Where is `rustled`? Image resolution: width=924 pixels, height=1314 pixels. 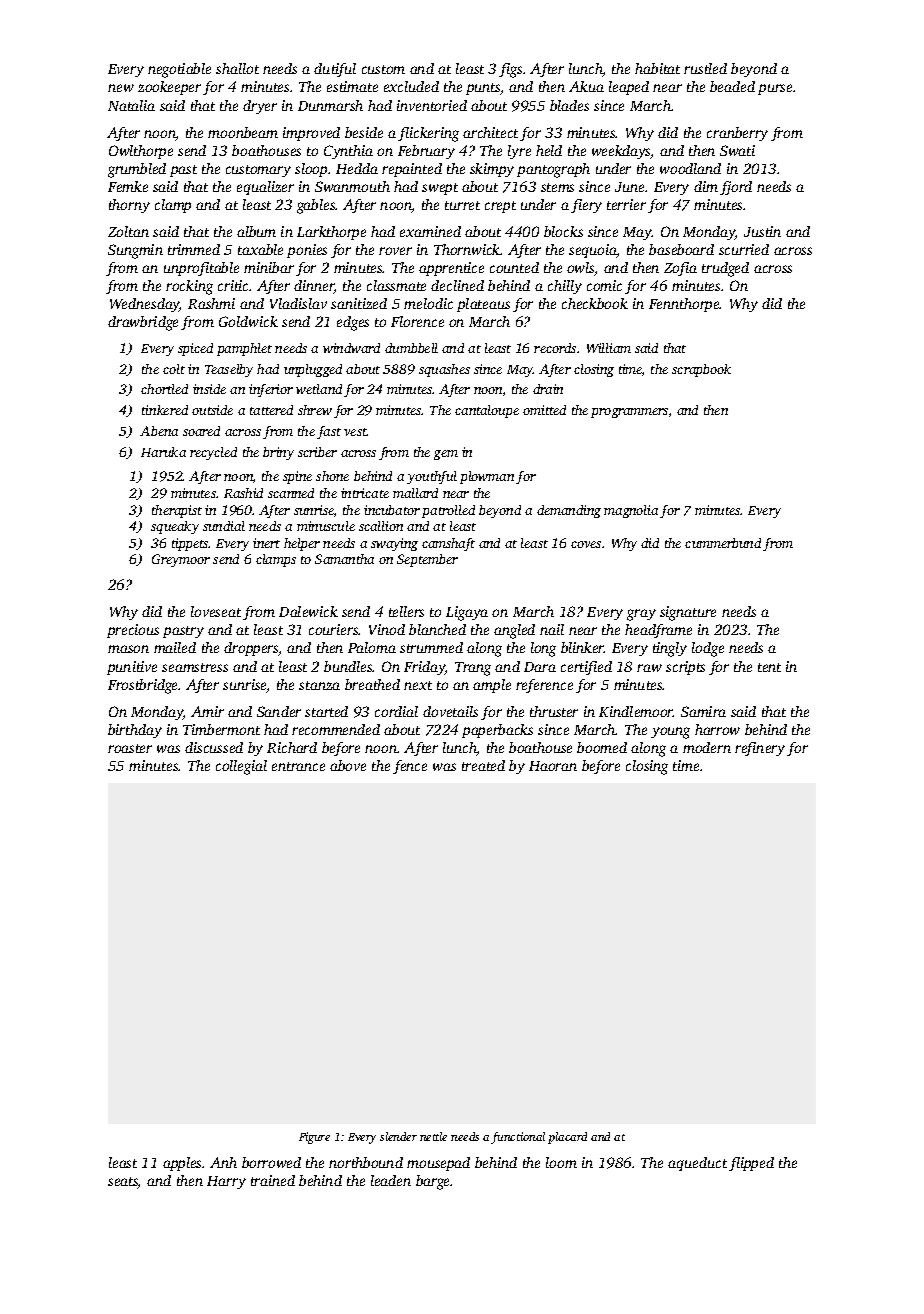
rustled is located at coordinates (705, 68).
